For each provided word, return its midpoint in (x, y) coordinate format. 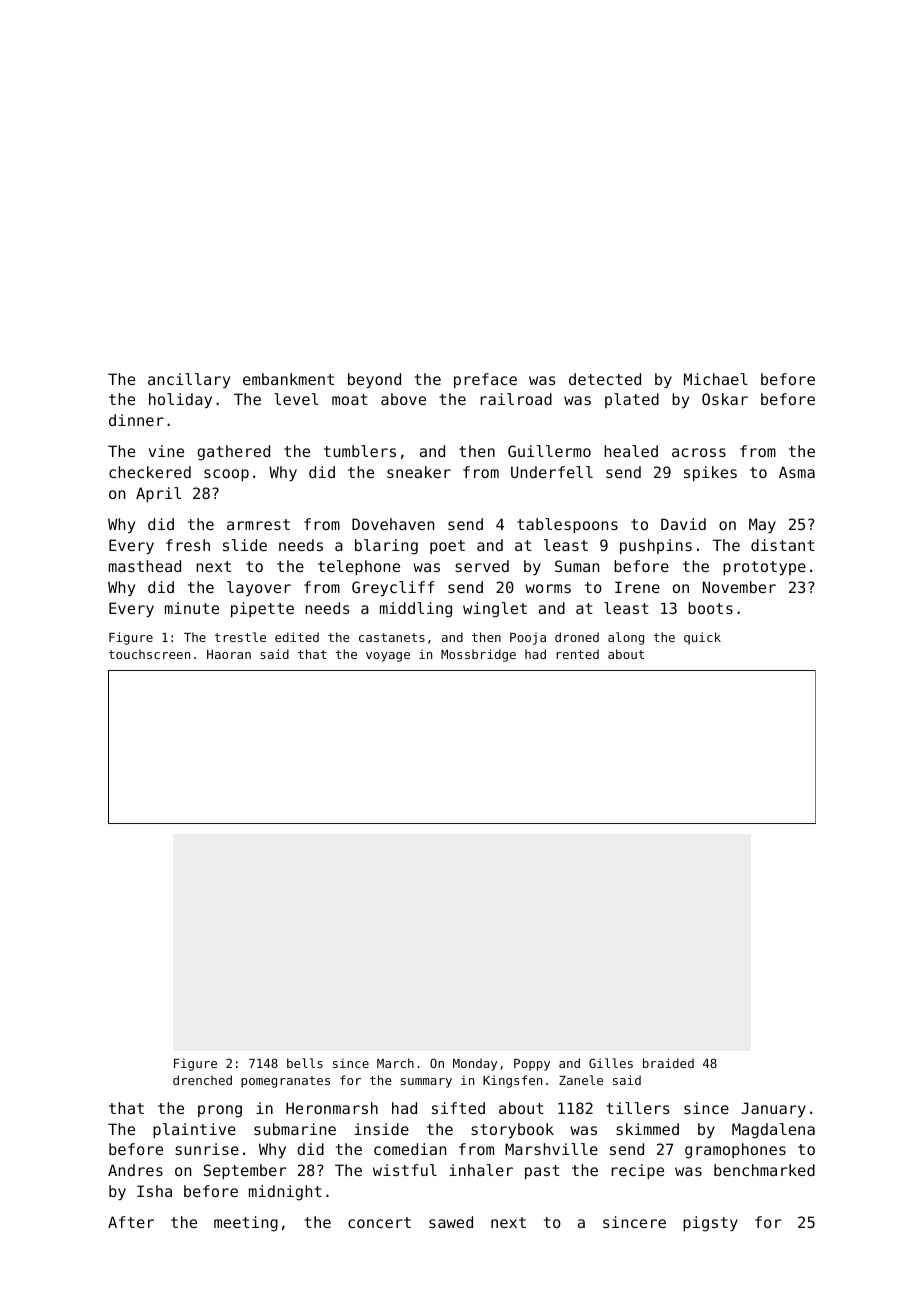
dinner (136, 420)
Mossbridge (478, 655)
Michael (716, 379)
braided (668, 1063)
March (395, 1063)
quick (702, 638)
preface (485, 380)
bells (305, 1063)
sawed (451, 1222)
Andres (135, 1170)
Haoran (229, 654)
